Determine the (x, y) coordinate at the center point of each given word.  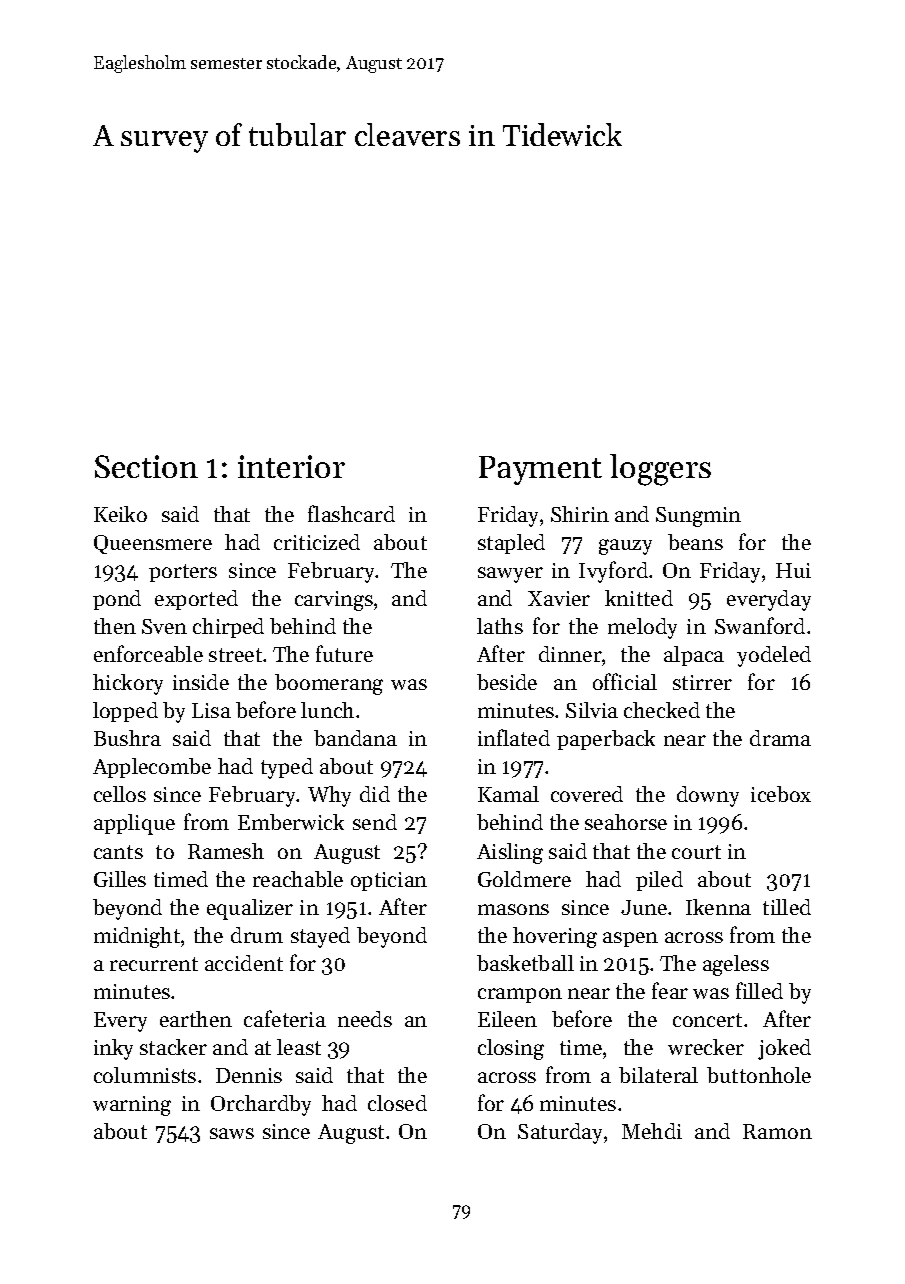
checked (662, 710)
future (344, 653)
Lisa (211, 710)
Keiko (120, 514)
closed (397, 1103)
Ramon (777, 1131)
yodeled (774, 656)
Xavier (559, 598)
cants (118, 852)
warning (132, 1106)
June (644, 907)
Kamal (508, 794)
